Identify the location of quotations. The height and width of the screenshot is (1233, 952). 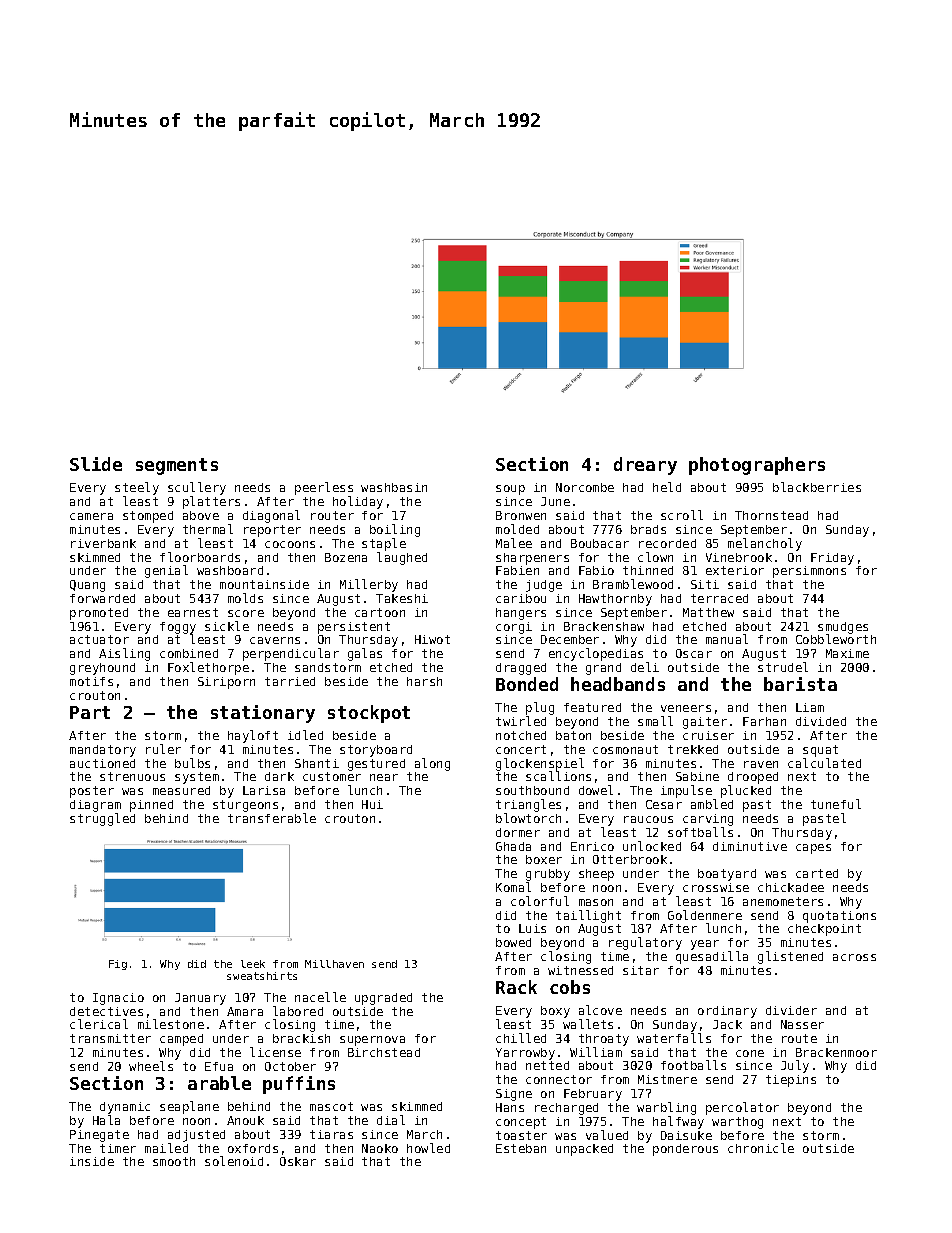
(839, 917).
